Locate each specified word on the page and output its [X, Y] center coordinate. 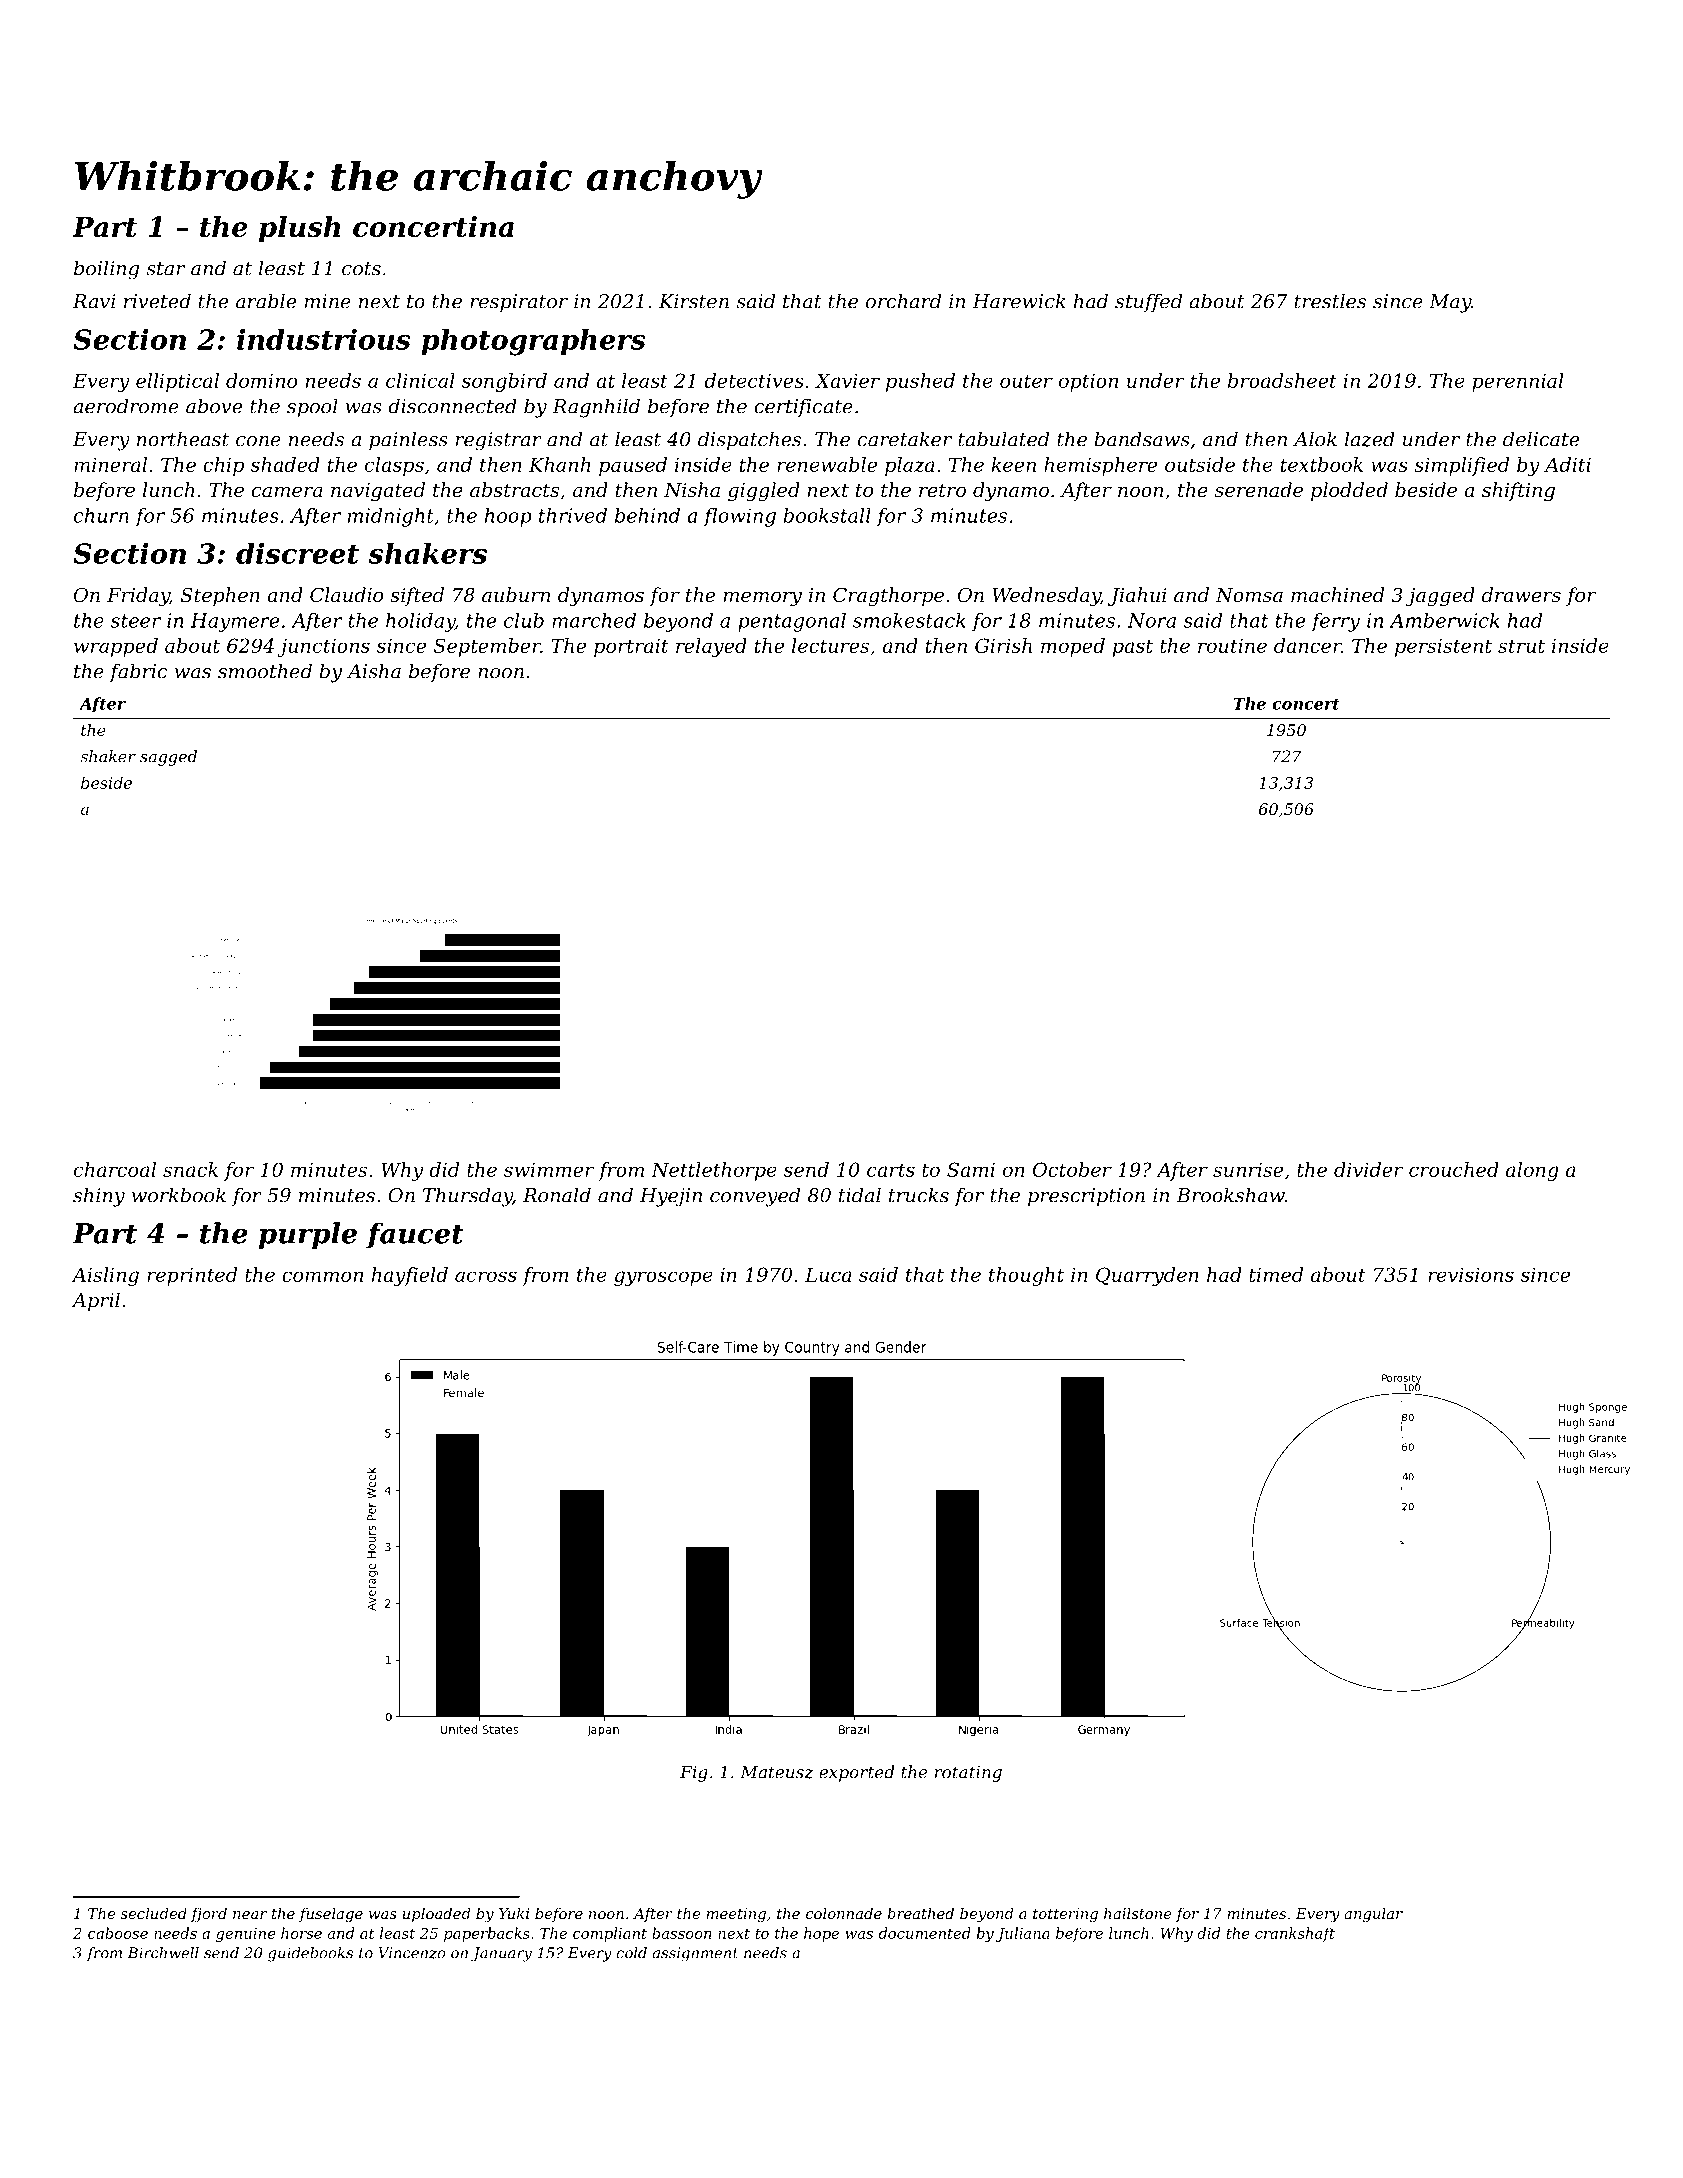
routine [1232, 646]
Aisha [374, 671]
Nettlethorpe [714, 1171]
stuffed [1148, 302]
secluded [154, 1913]
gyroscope [663, 1278]
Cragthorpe [888, 597]
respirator [519, 303]
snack [190, 1169]
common [322, 1276]
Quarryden [1147, 1276]
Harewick [1019, 301]
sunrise [1248, 1170]
